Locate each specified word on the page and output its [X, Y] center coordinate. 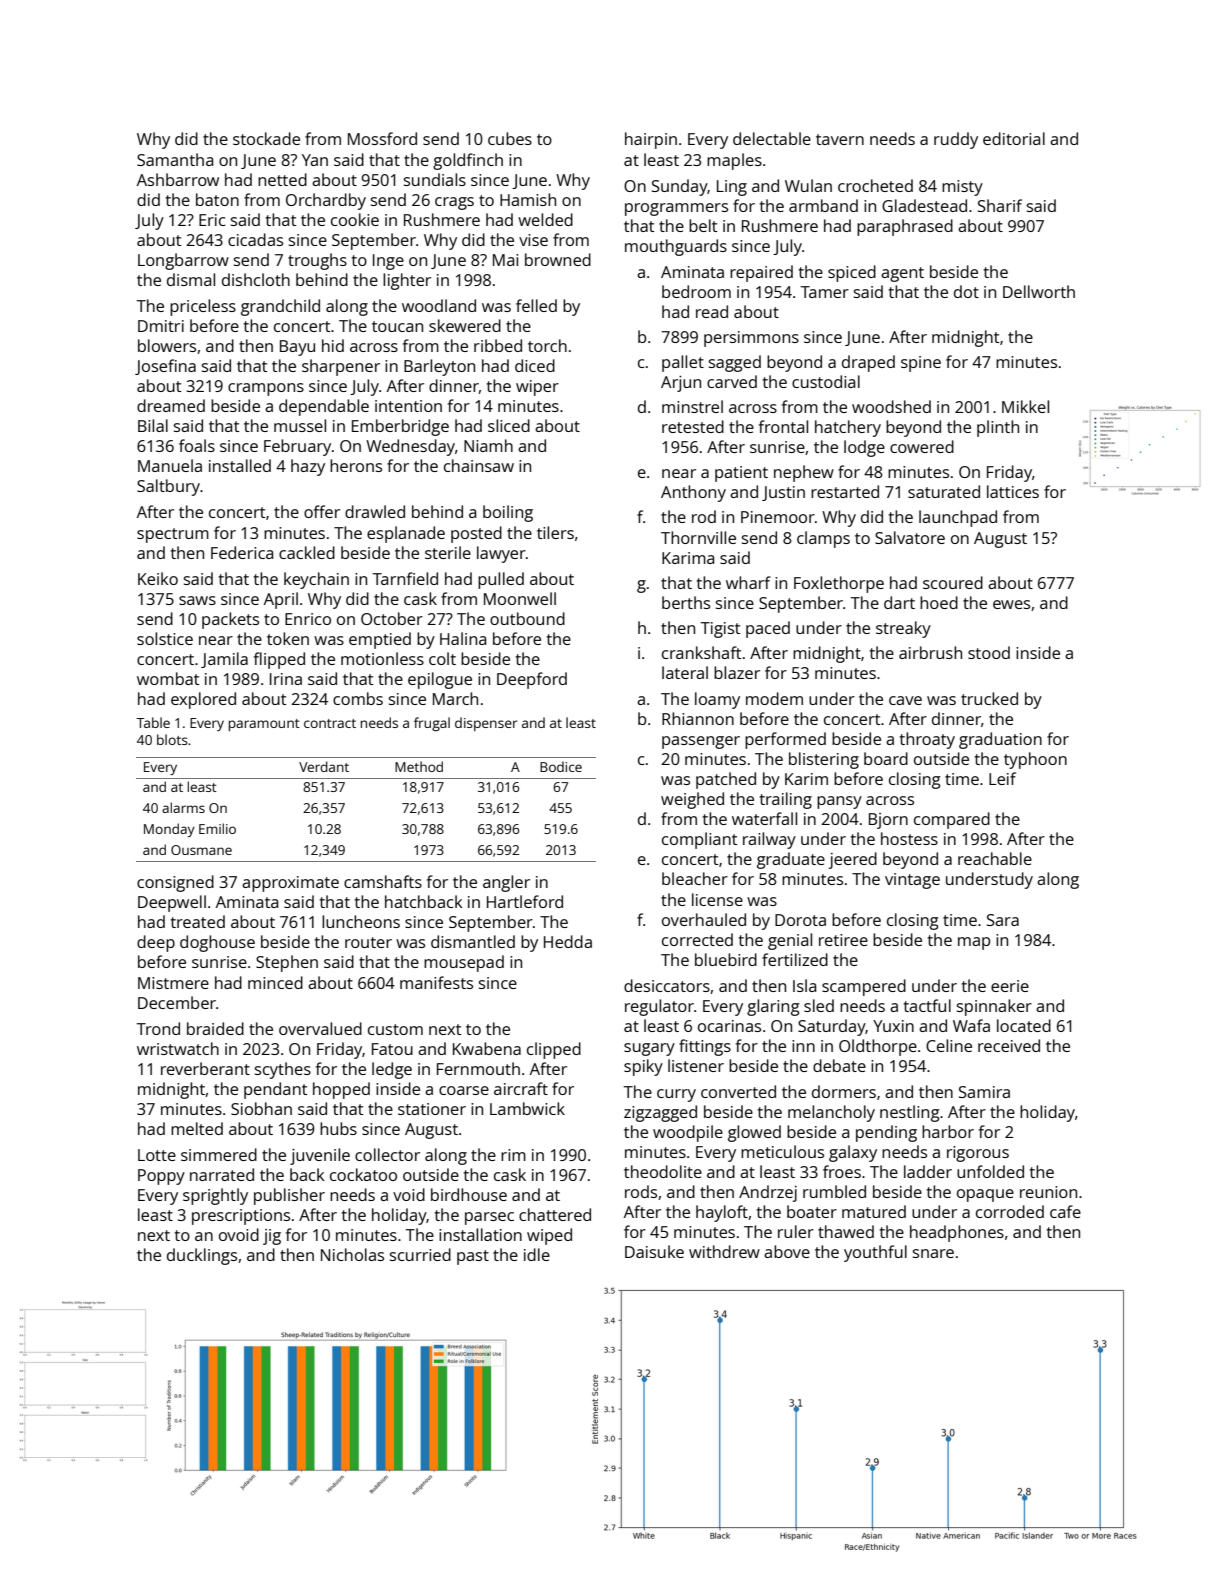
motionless [382, 658]
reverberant [205, 1068]
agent [902, 274]
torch [547, 345]
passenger [701, 742]
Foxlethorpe [839, 584]
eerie [1010, 986]
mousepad [464, 963]
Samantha [175, 159]
